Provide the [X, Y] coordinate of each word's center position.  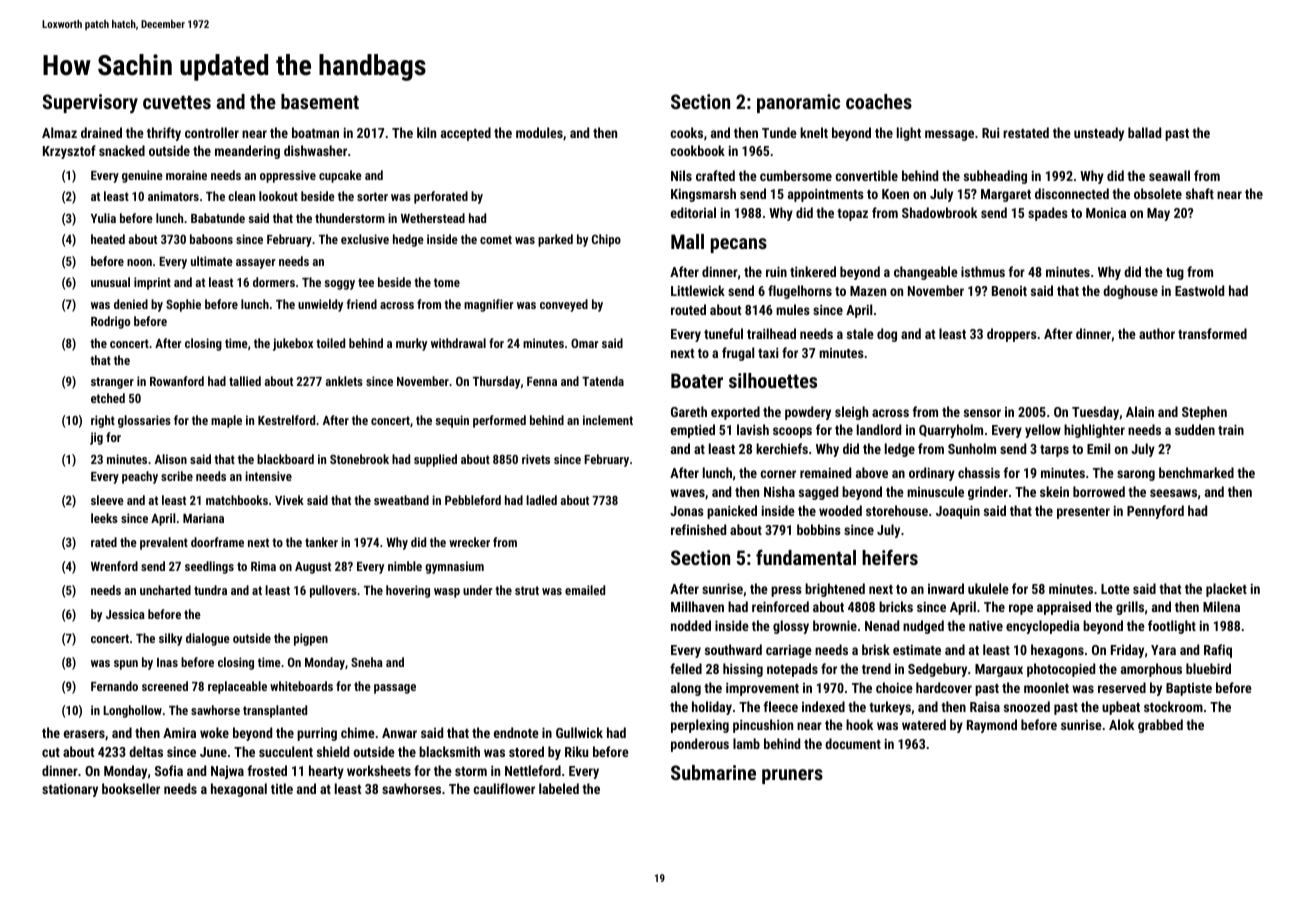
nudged [923, 627]
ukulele [988, 588]
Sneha [367, 662]
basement [320, 101]
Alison [171, 459]
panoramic [798, 103]
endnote [516, 732]
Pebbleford [473, 500]
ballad [1144, 132]
